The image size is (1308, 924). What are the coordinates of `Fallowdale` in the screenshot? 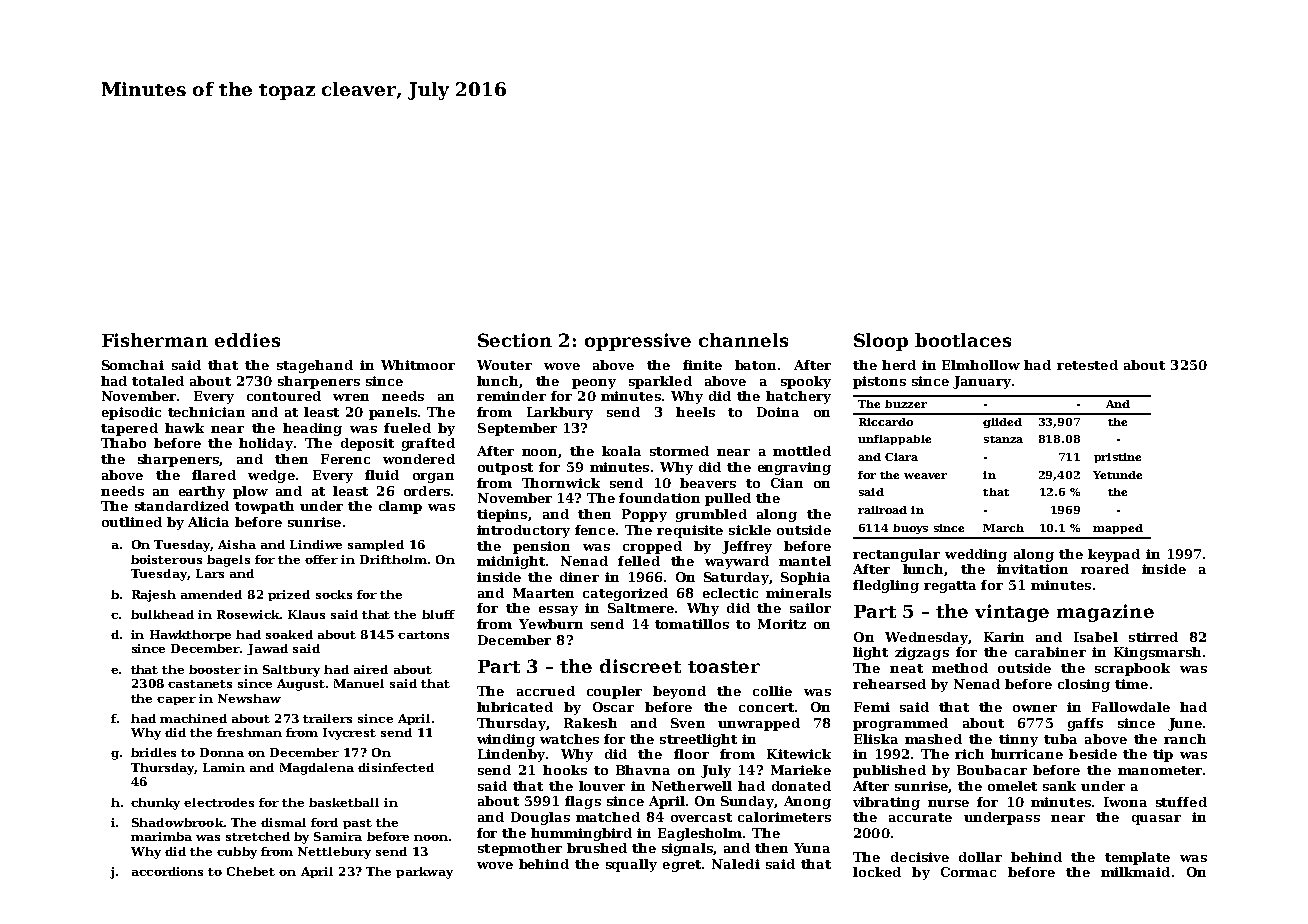 It's located at (1131, 707).
